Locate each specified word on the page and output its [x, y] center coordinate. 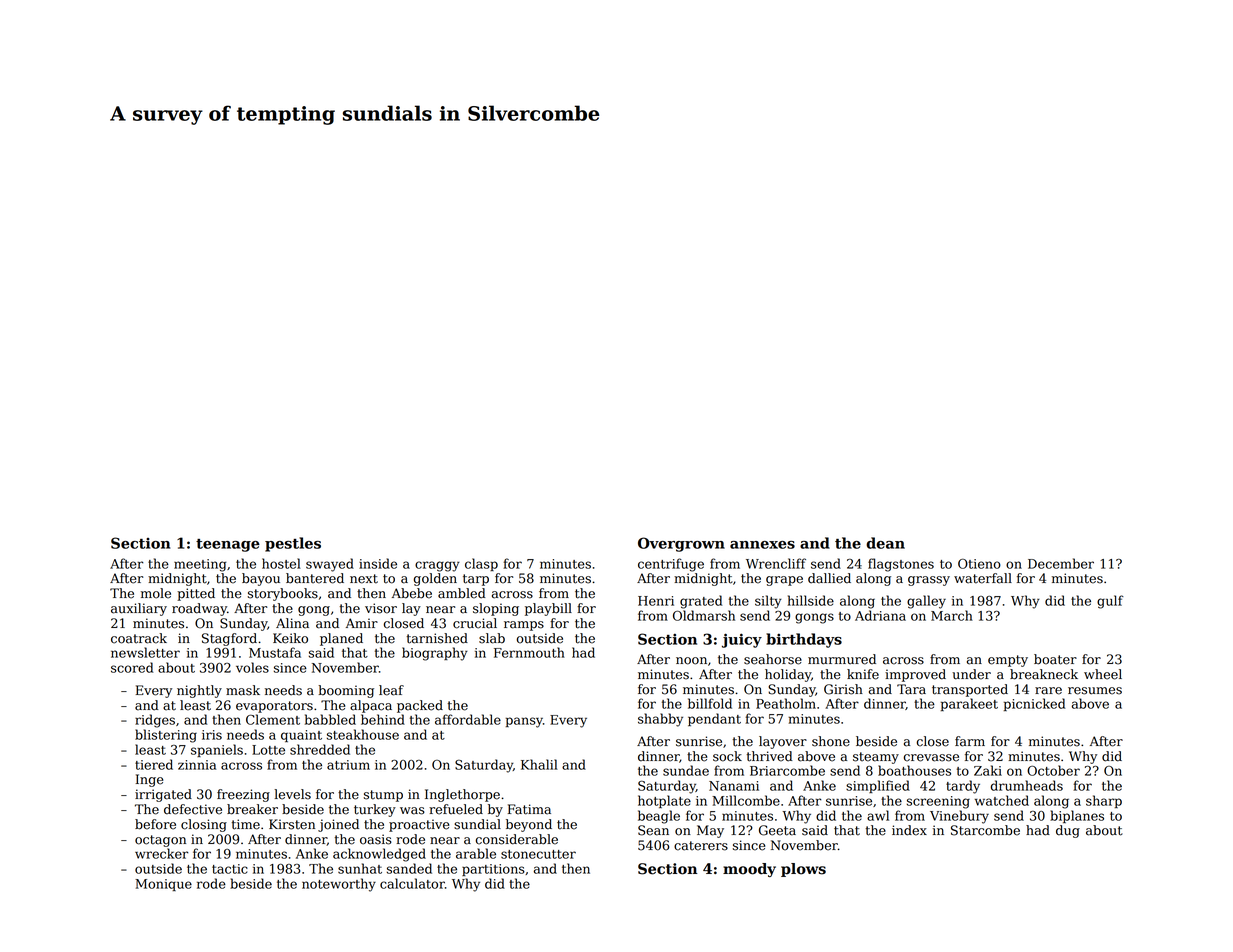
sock [727, 756]
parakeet [969, 704]
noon [691, 661]
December [1061, 563]
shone [831, 741]
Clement [273, 719]
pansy [524, 722]
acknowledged [379, 855]
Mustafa [275, 652]
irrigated [163, 795]
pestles [293, 544]
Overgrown [681, 544]
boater [1055, 659]
